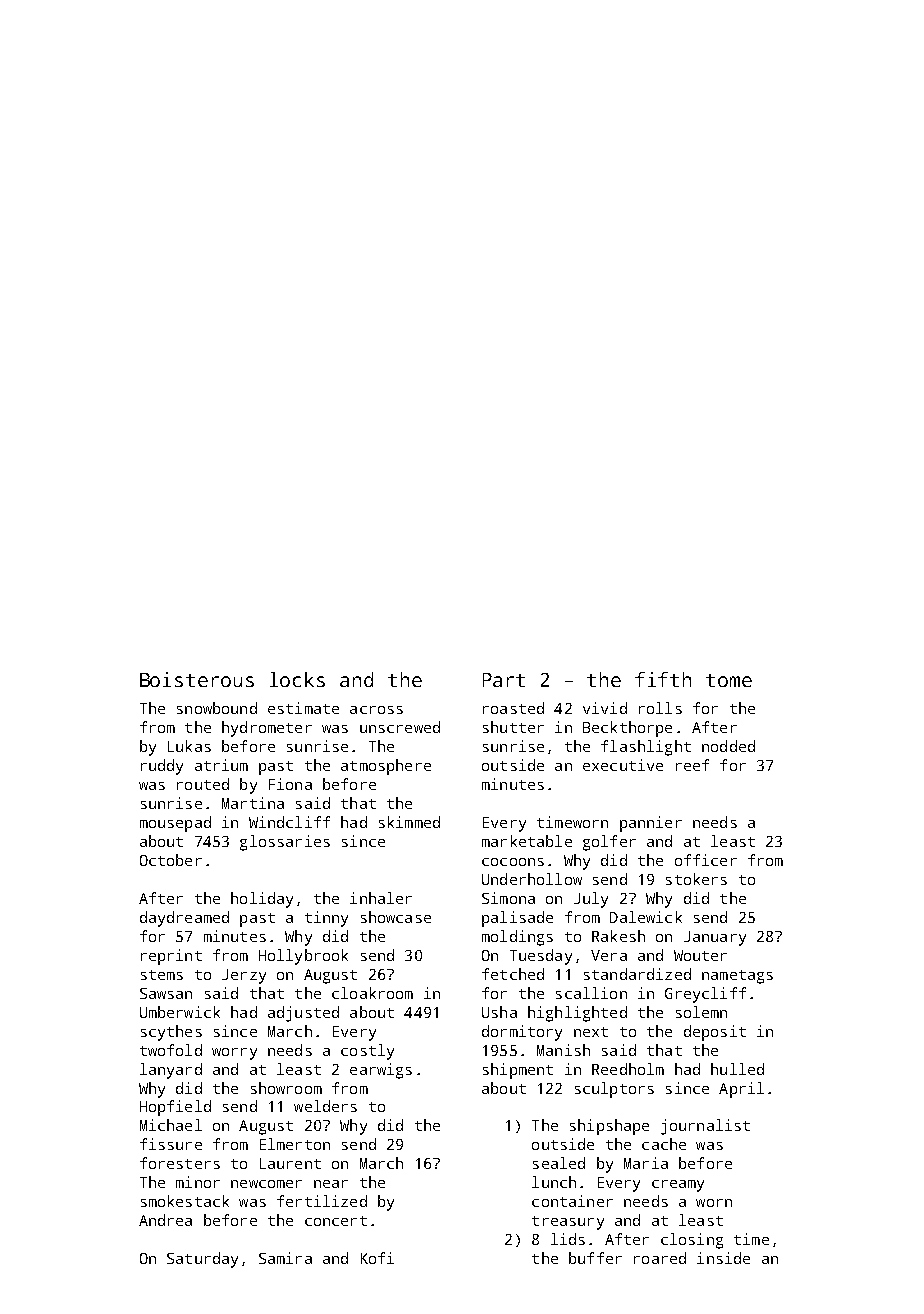 This screenshot has height=1314, width=924. I want to click on Boisterous, so click(197, 679).
